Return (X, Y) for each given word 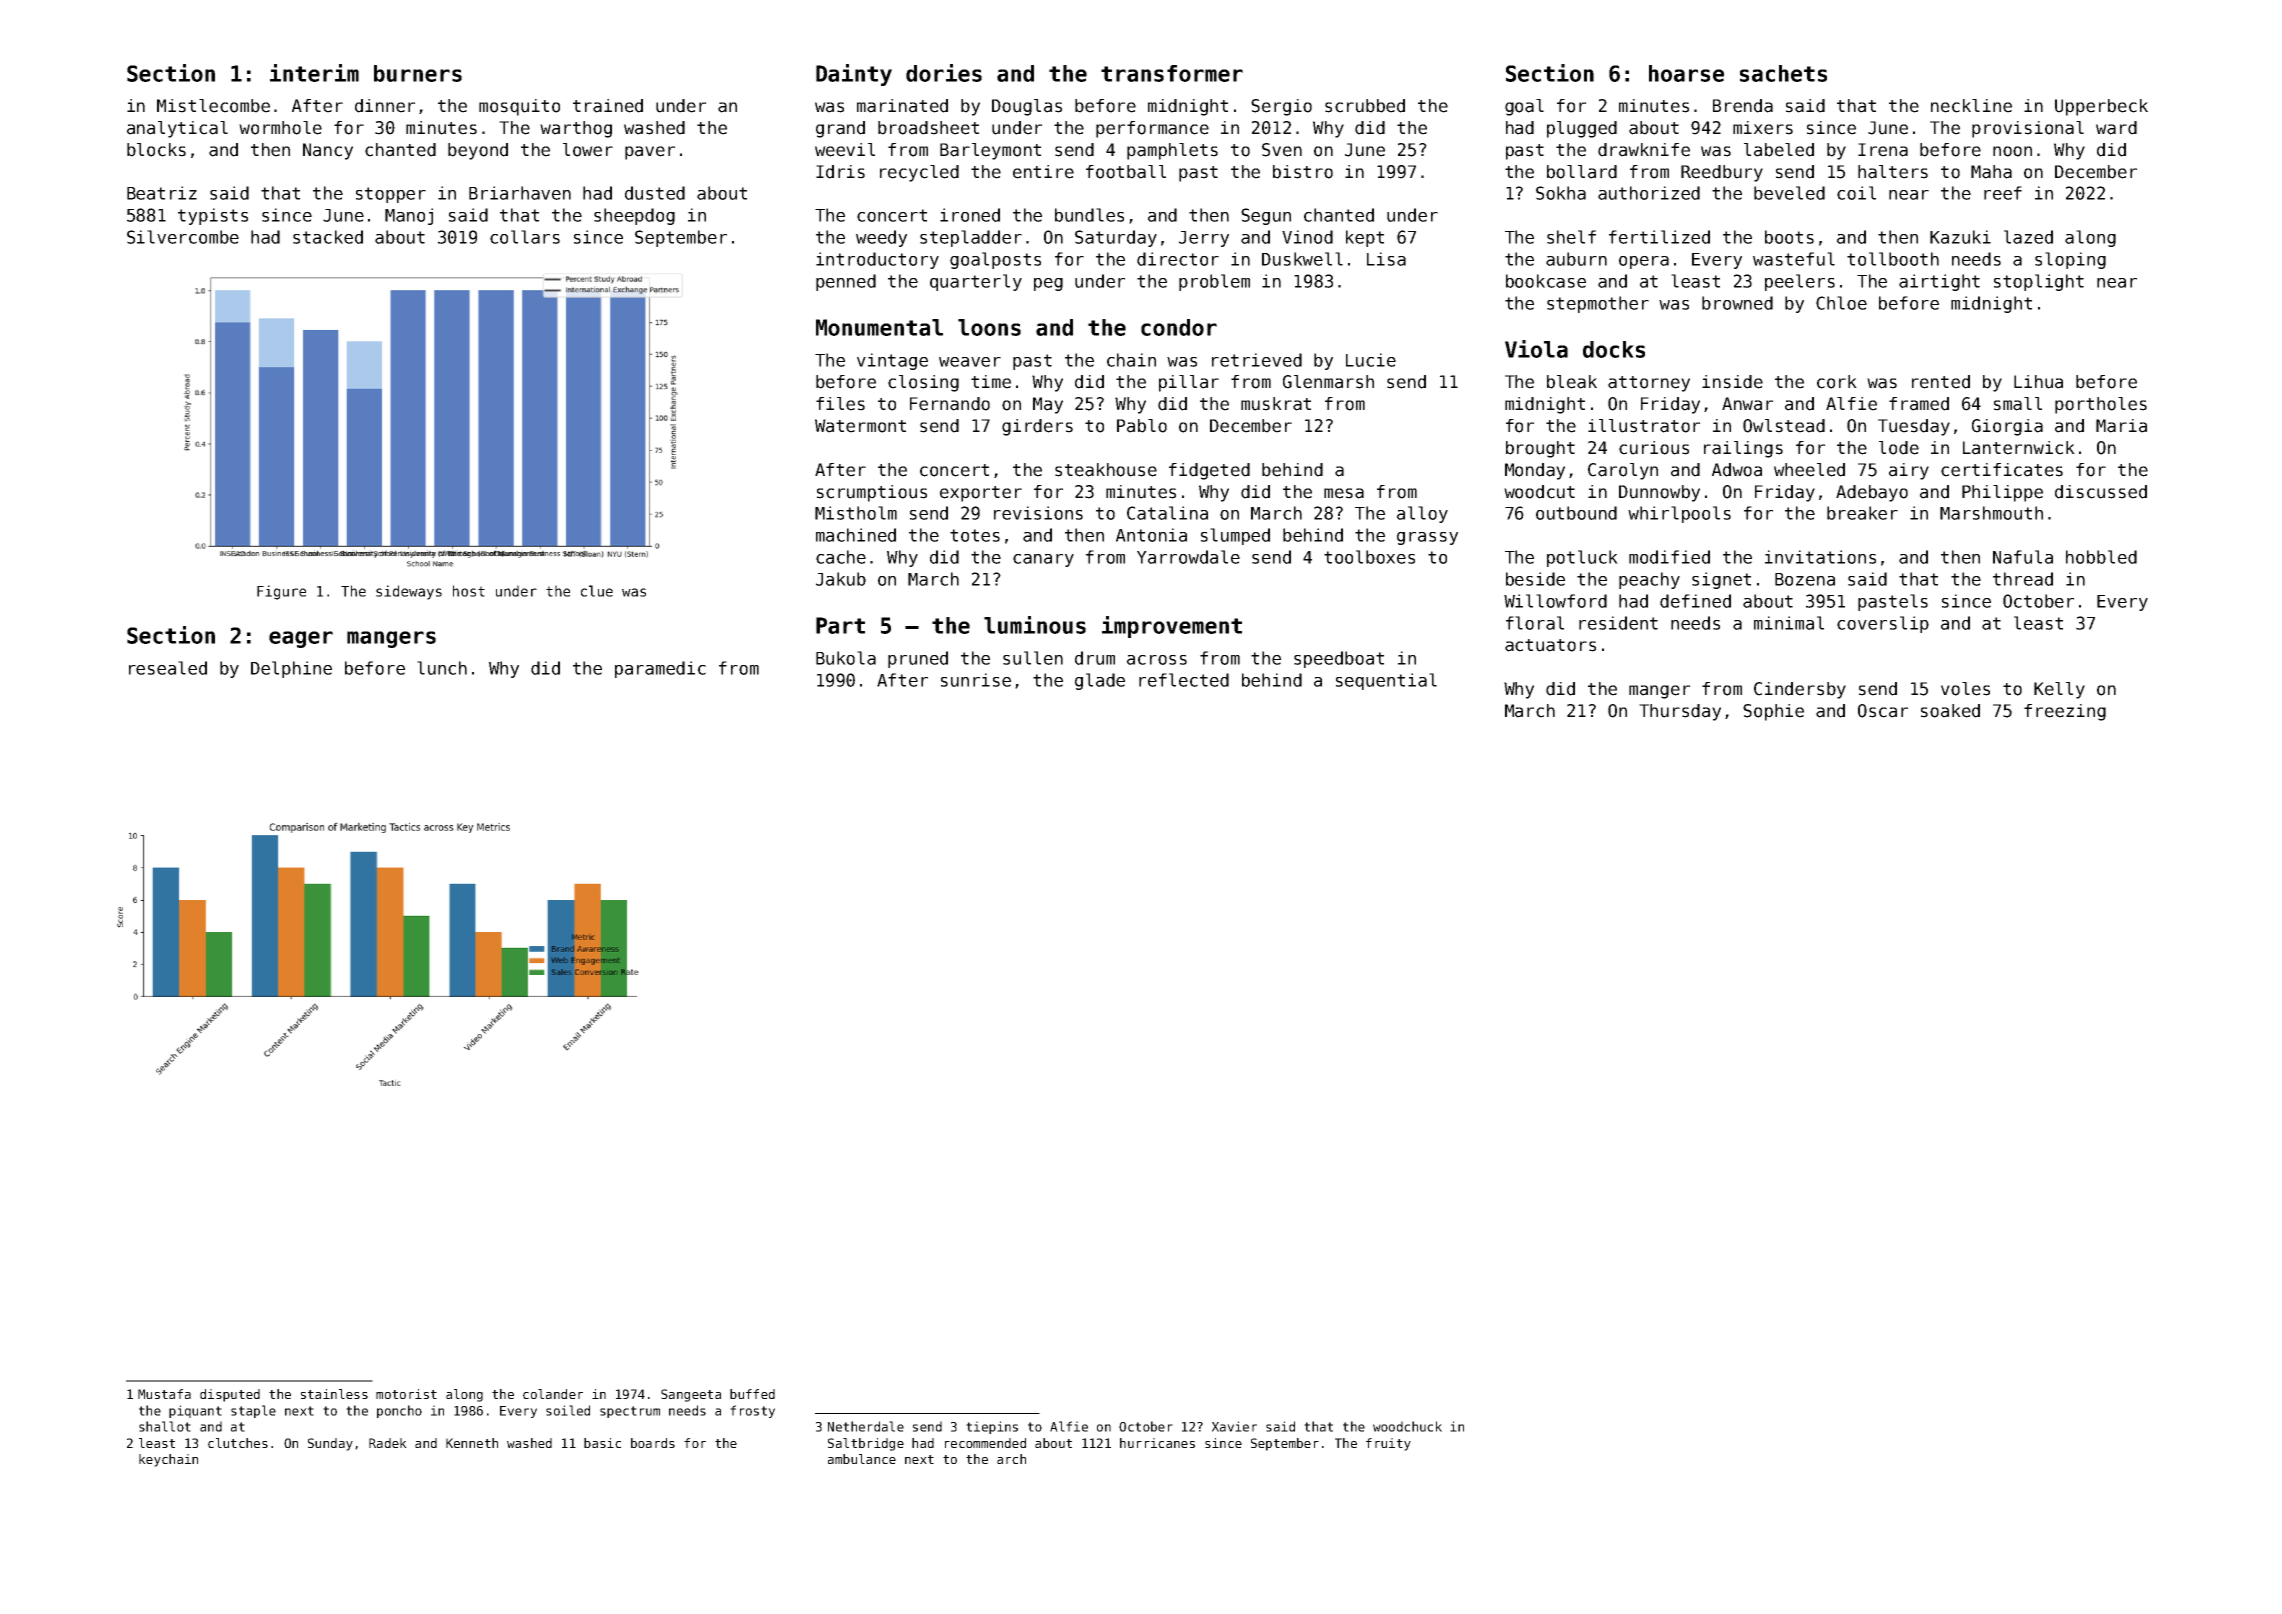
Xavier (1234, 1426)
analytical (177, 129)
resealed (168, 668)
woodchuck (1407, 1426)
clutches (238, 1443)
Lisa (1386, 259)
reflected (1184, 680)
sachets (1783, 73)
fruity (1388, 1444)
